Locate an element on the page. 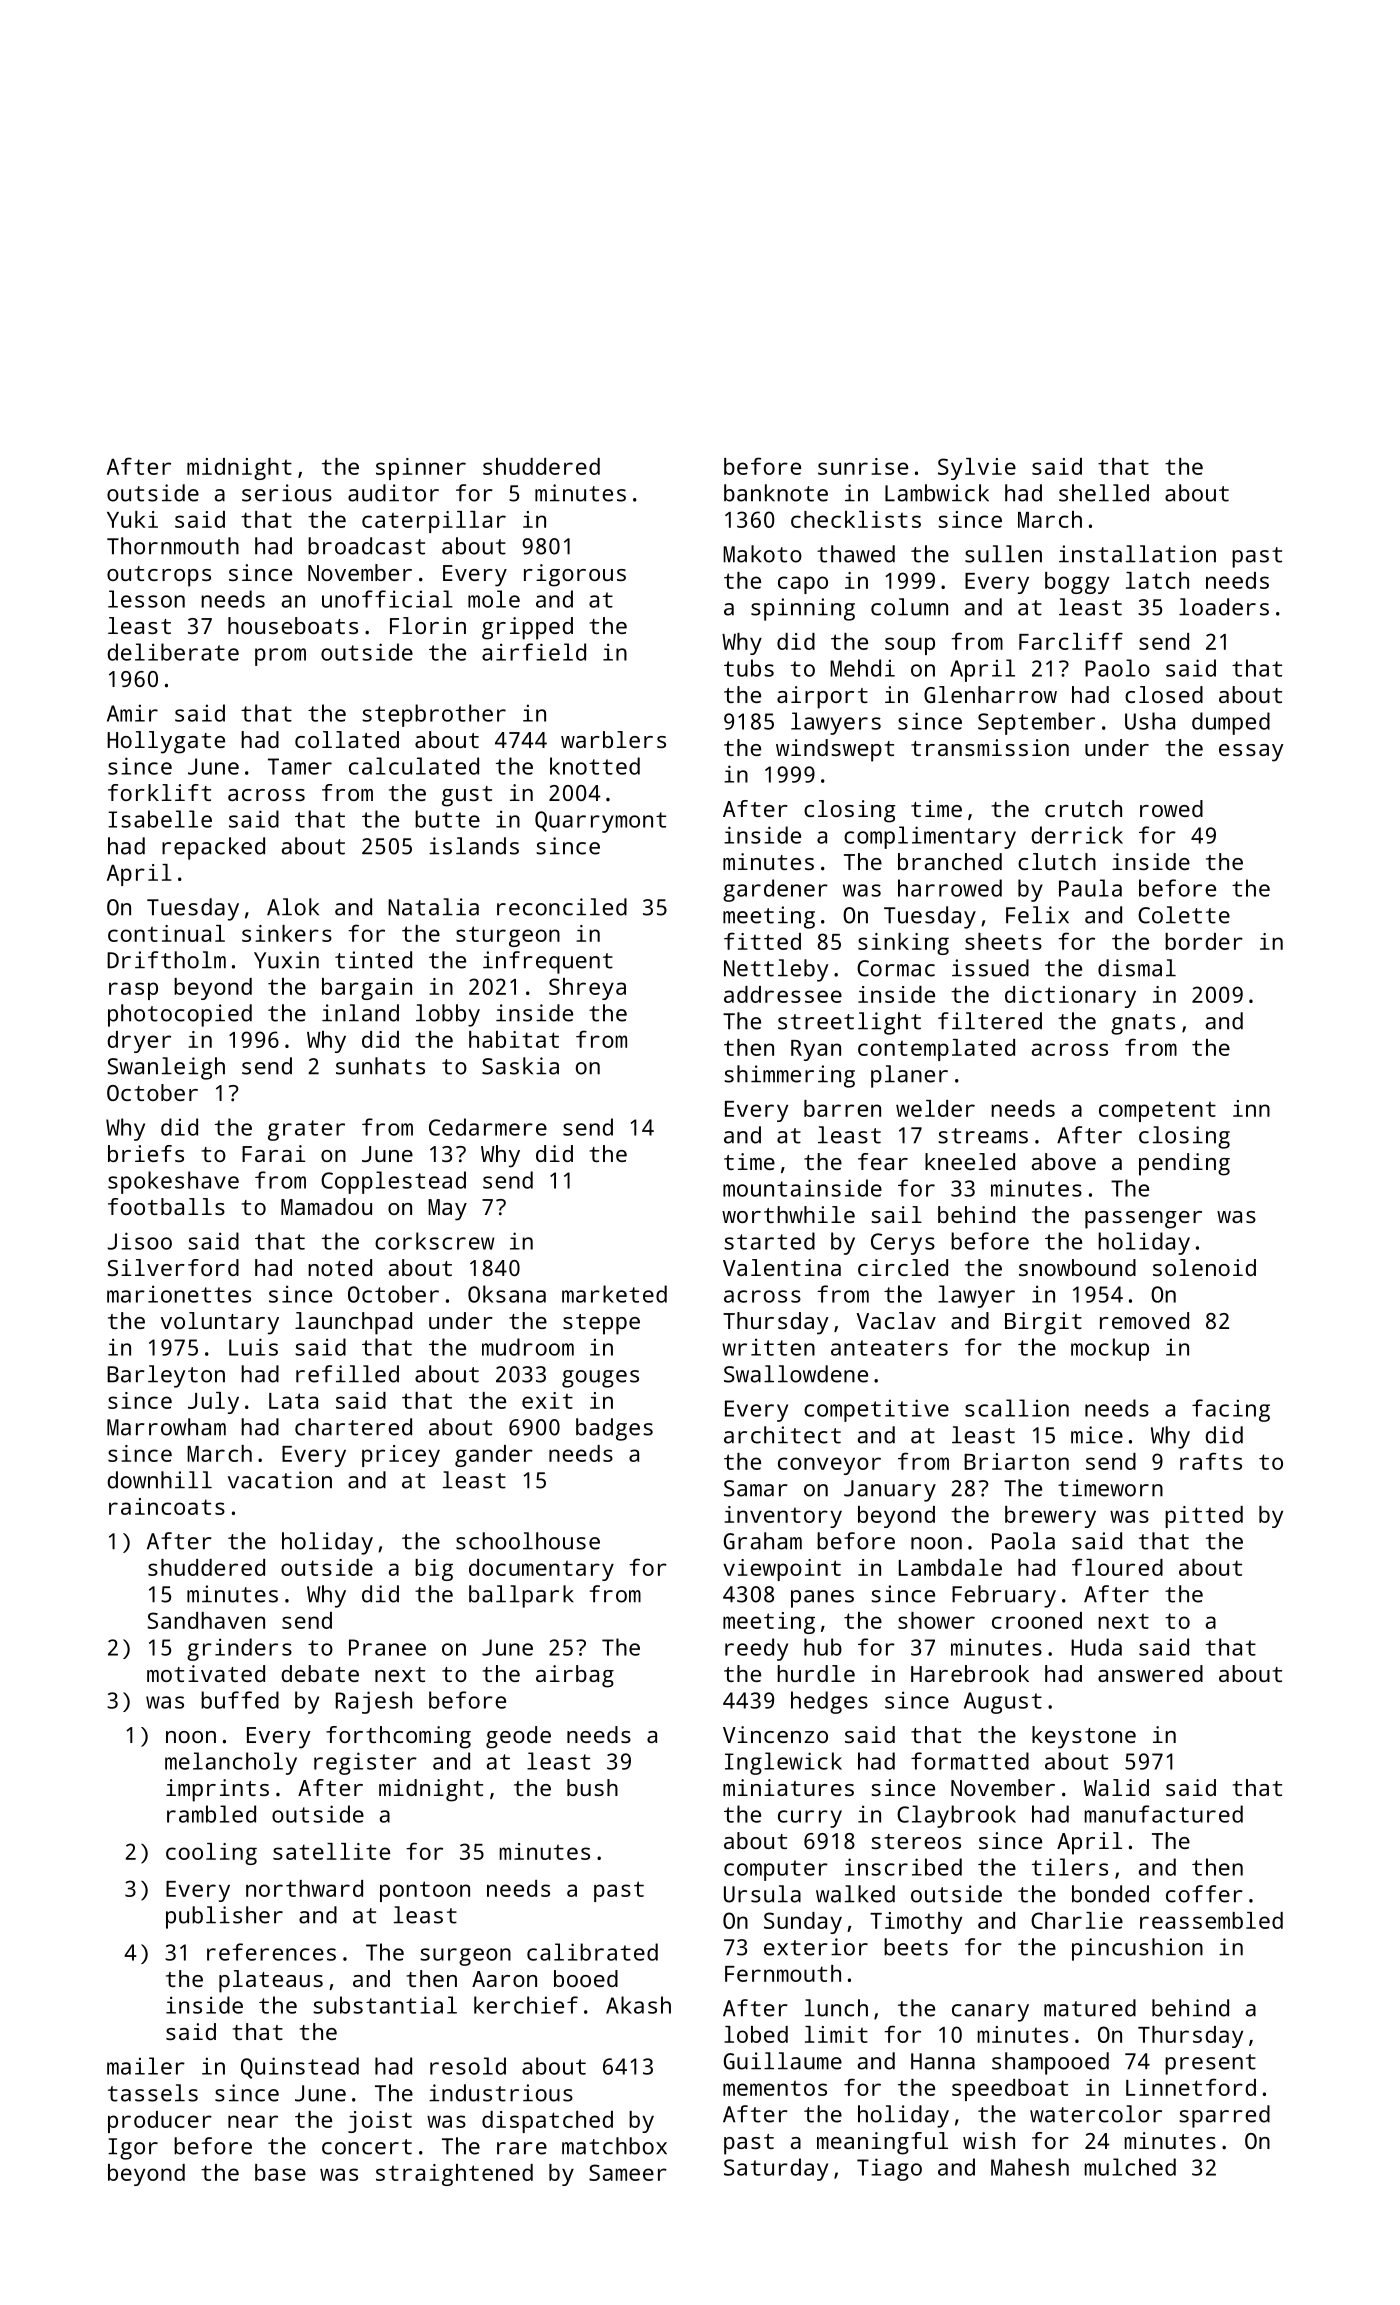 The height and width of the image is (2305, 1400). barren is located at coordinates (842, 1108).
